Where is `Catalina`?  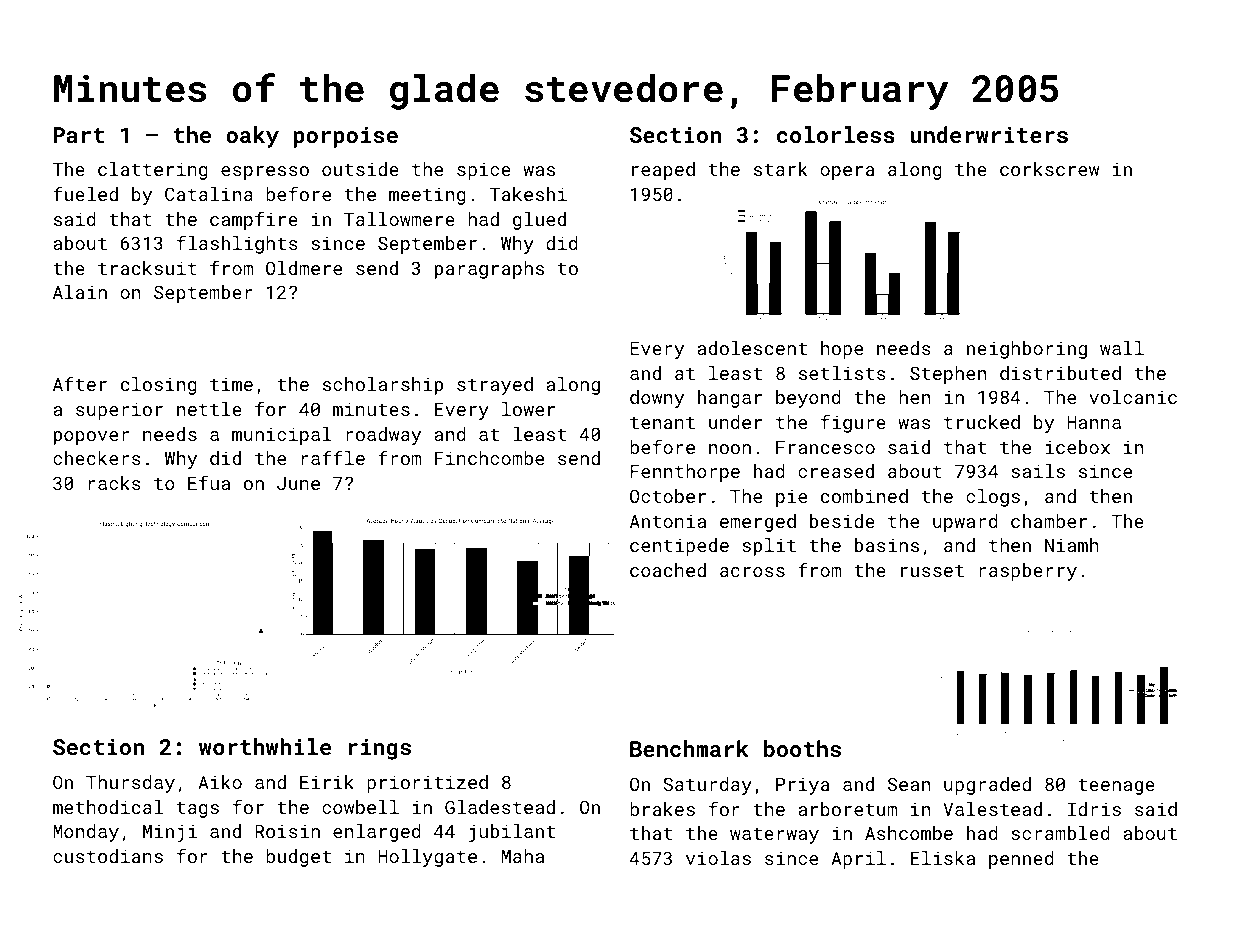
Catalina is located at coordinates (209, 194).
